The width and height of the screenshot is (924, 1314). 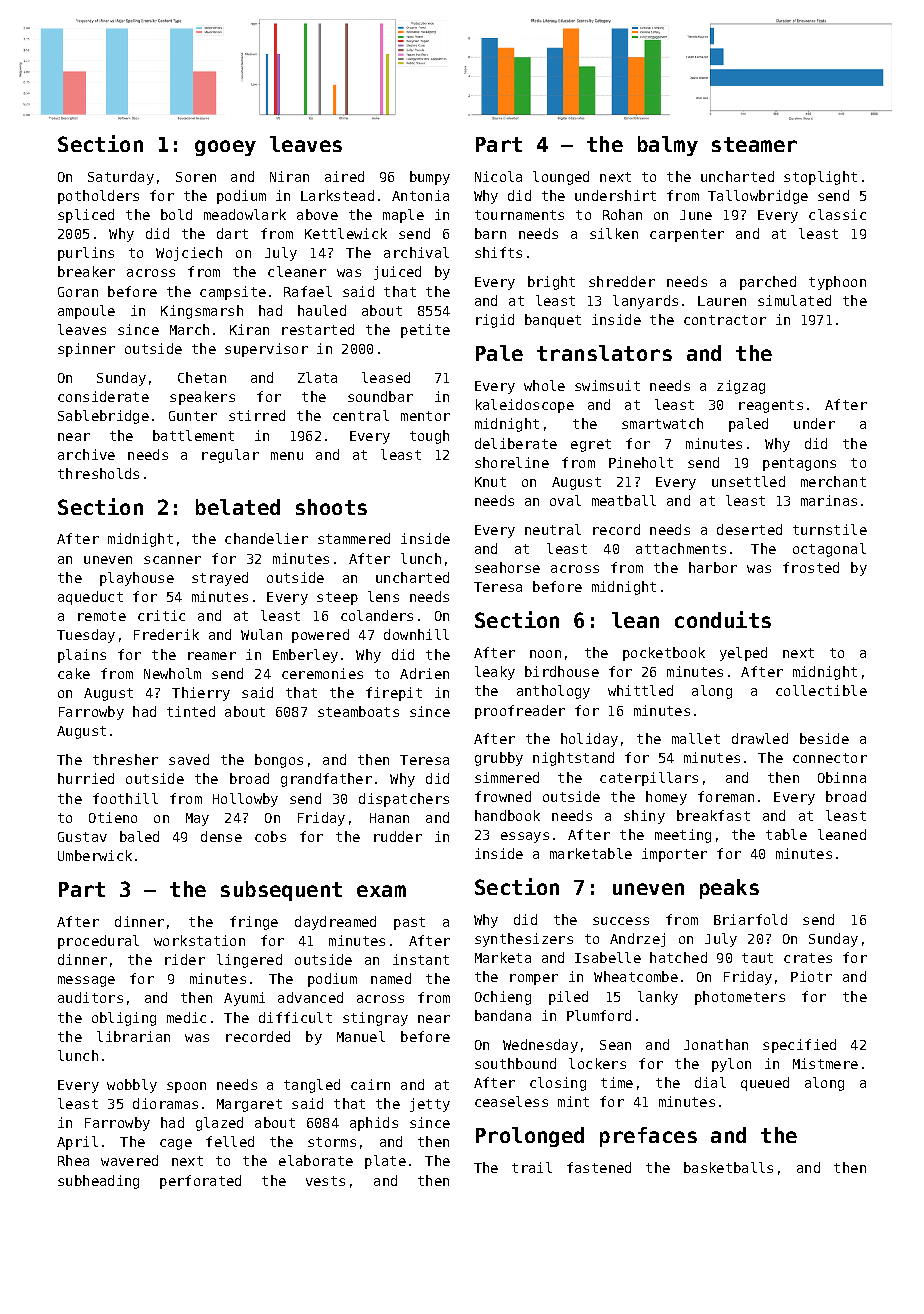 I want to click on tournaments, so click(x=519, y=215).
